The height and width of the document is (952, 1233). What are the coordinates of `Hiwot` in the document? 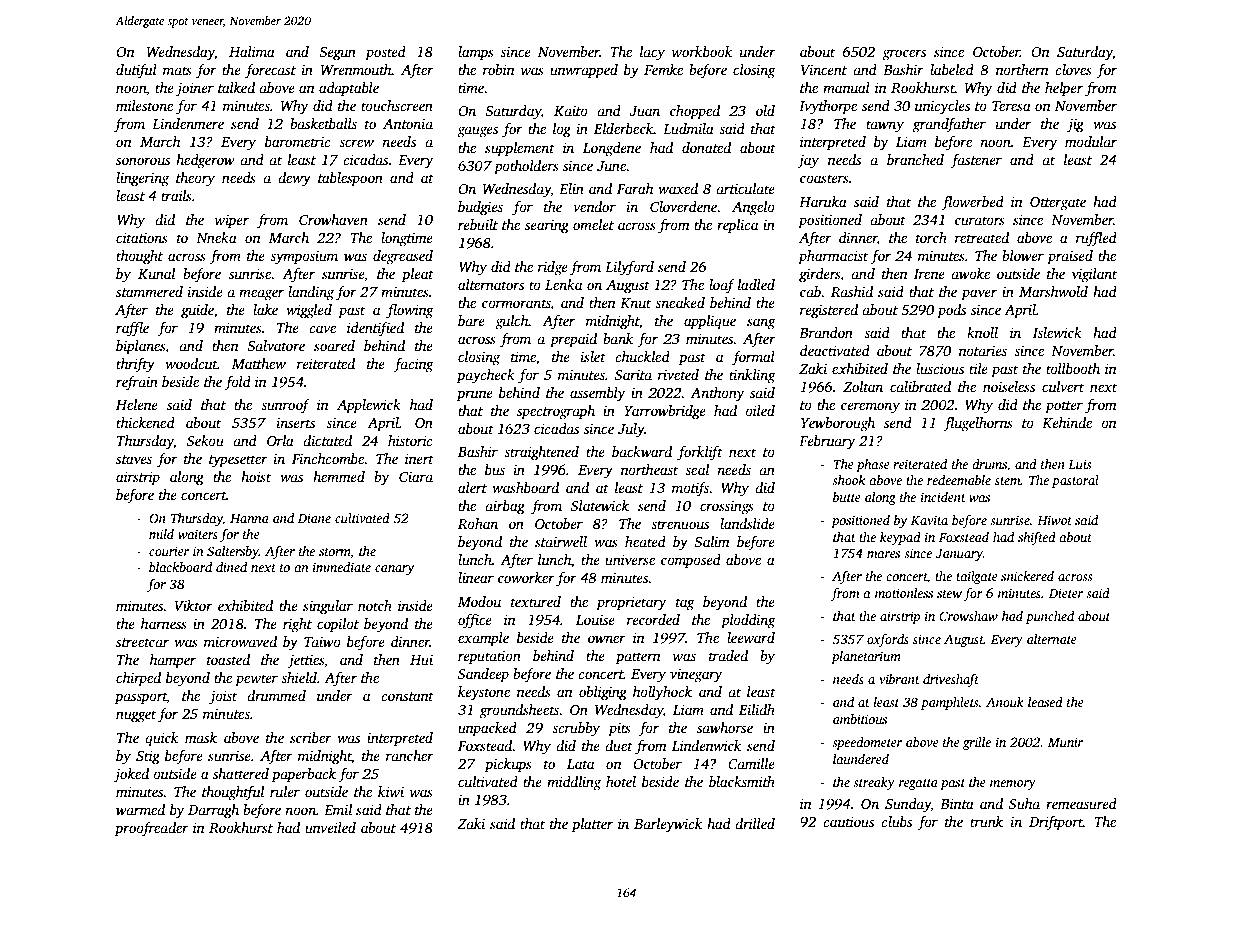 It's located at (1054, 520).
